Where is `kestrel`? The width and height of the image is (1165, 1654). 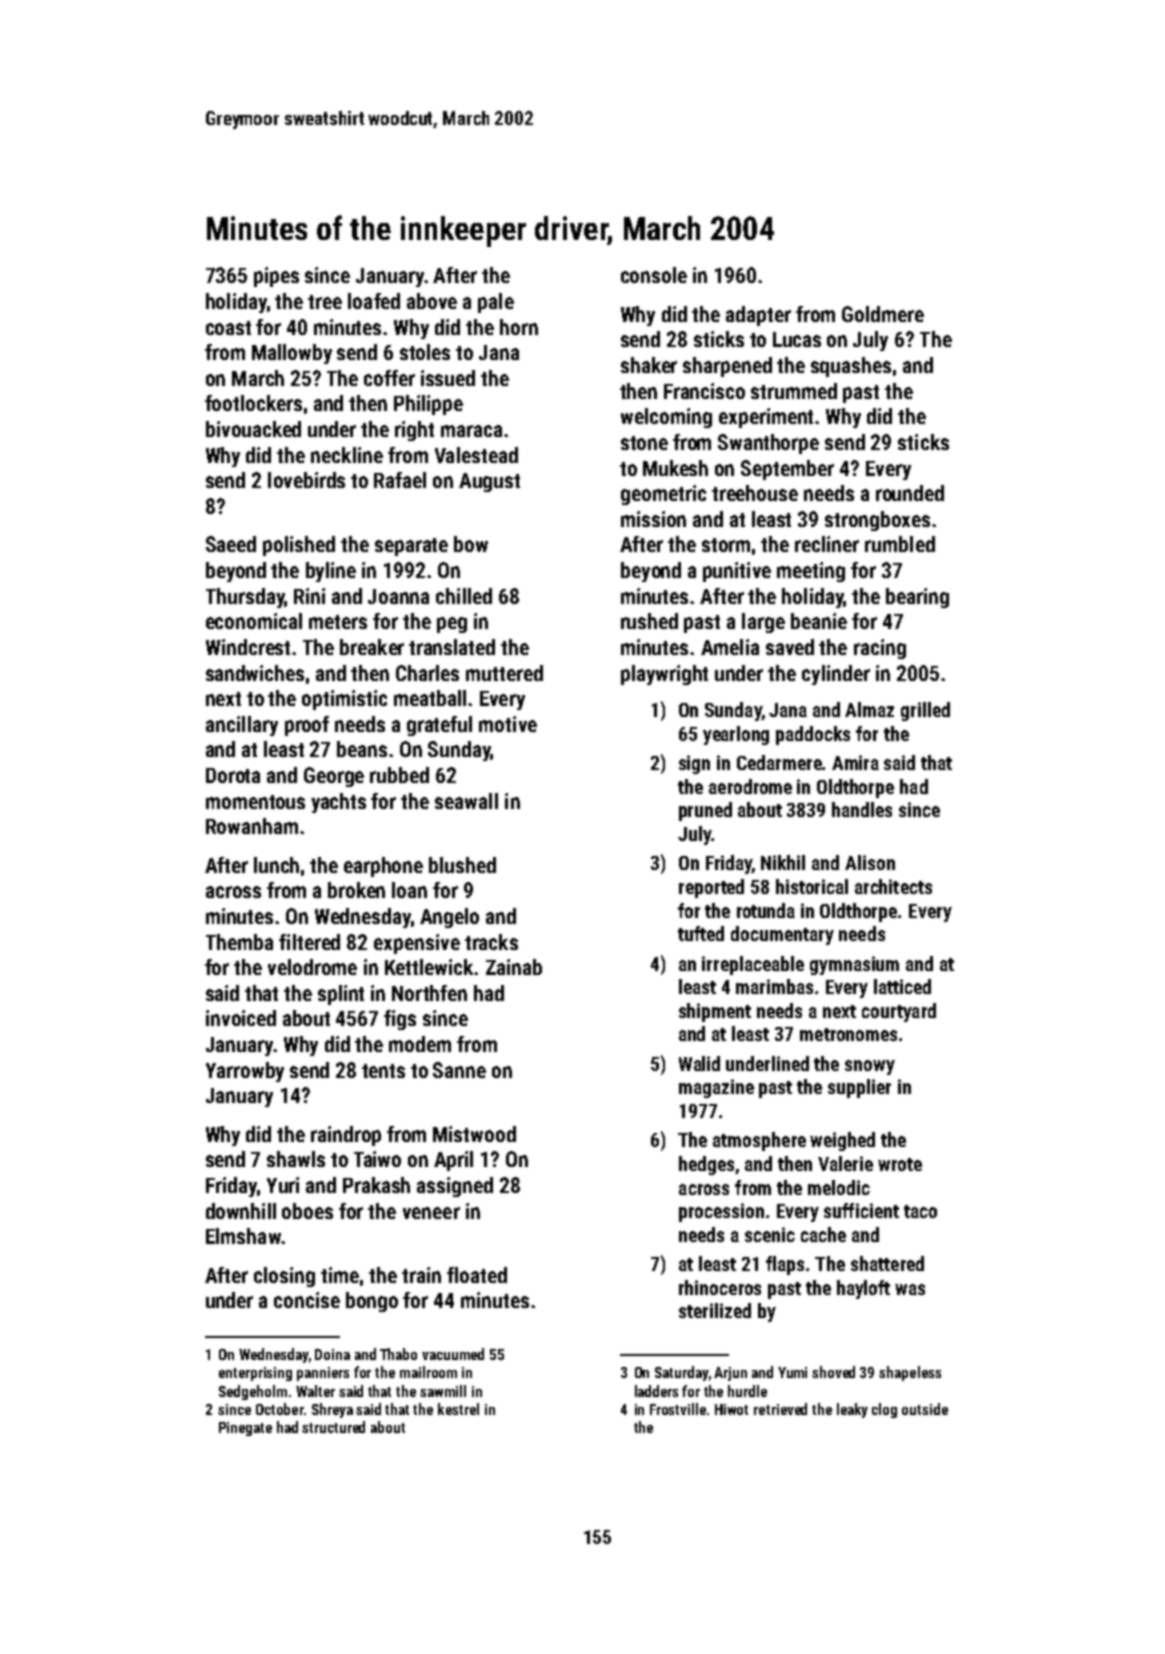 kestrel is located at coordinates (458, 1409).
